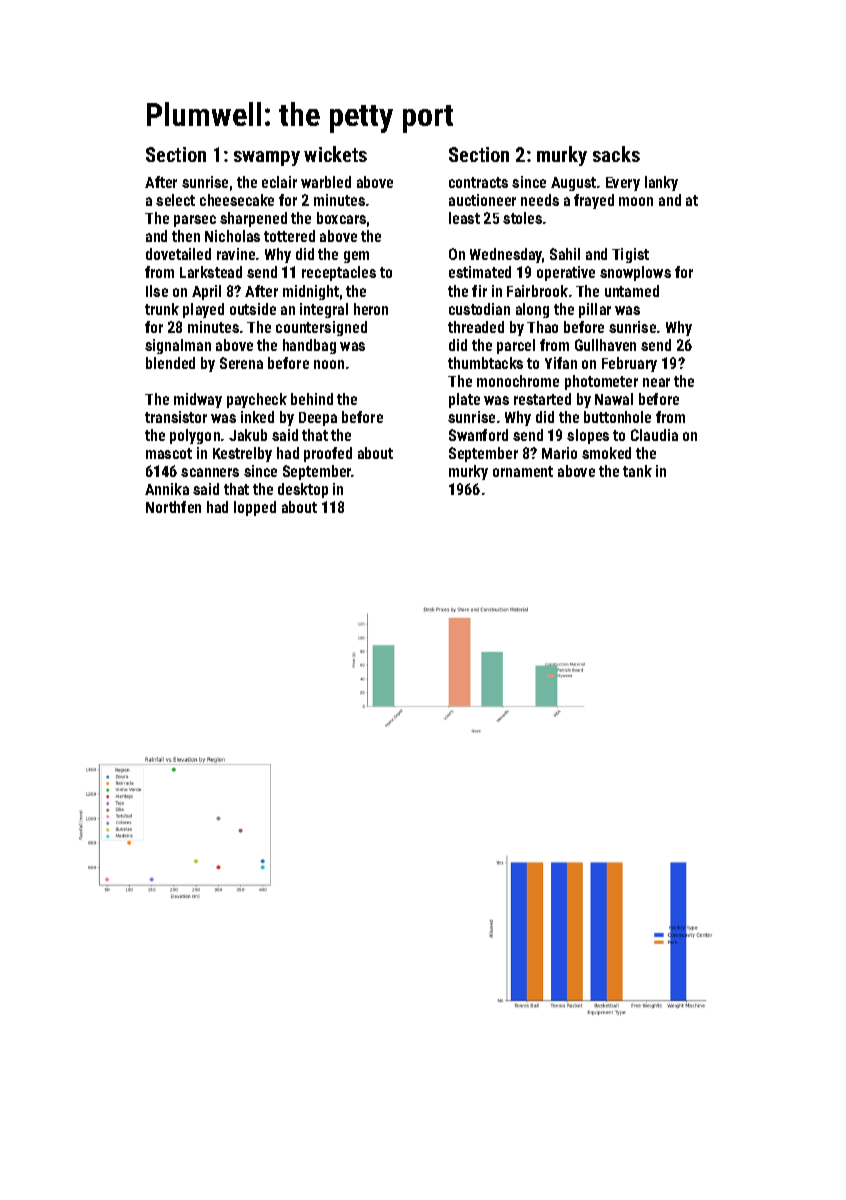 This screenshot has width=846, height=1200. Describe the element at coordinates (267, 158) in the screenshot. I see `swampy` at that location.
